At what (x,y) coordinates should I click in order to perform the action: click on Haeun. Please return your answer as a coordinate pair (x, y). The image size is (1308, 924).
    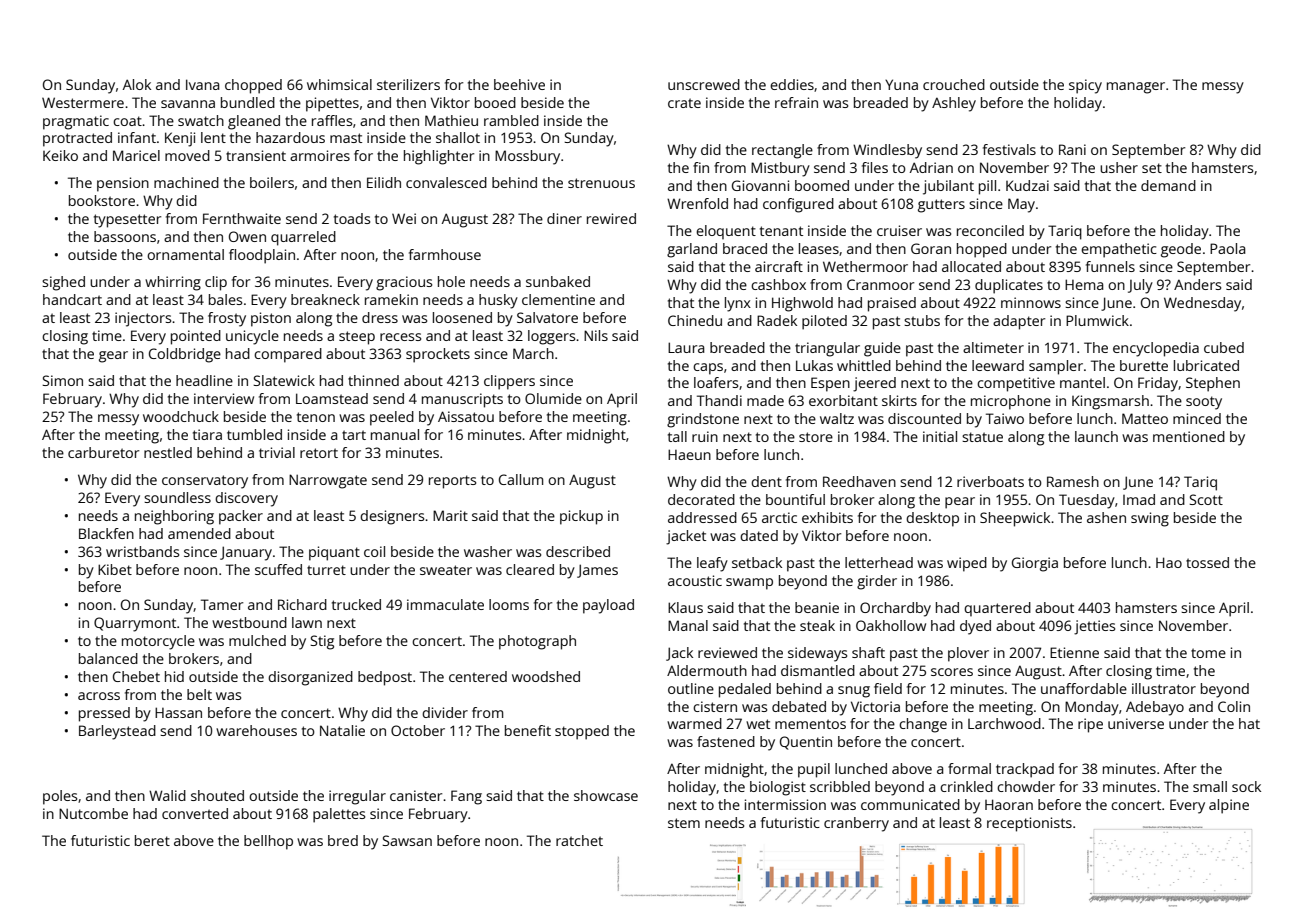
    Looking at the image, I should click on (689, 454).
